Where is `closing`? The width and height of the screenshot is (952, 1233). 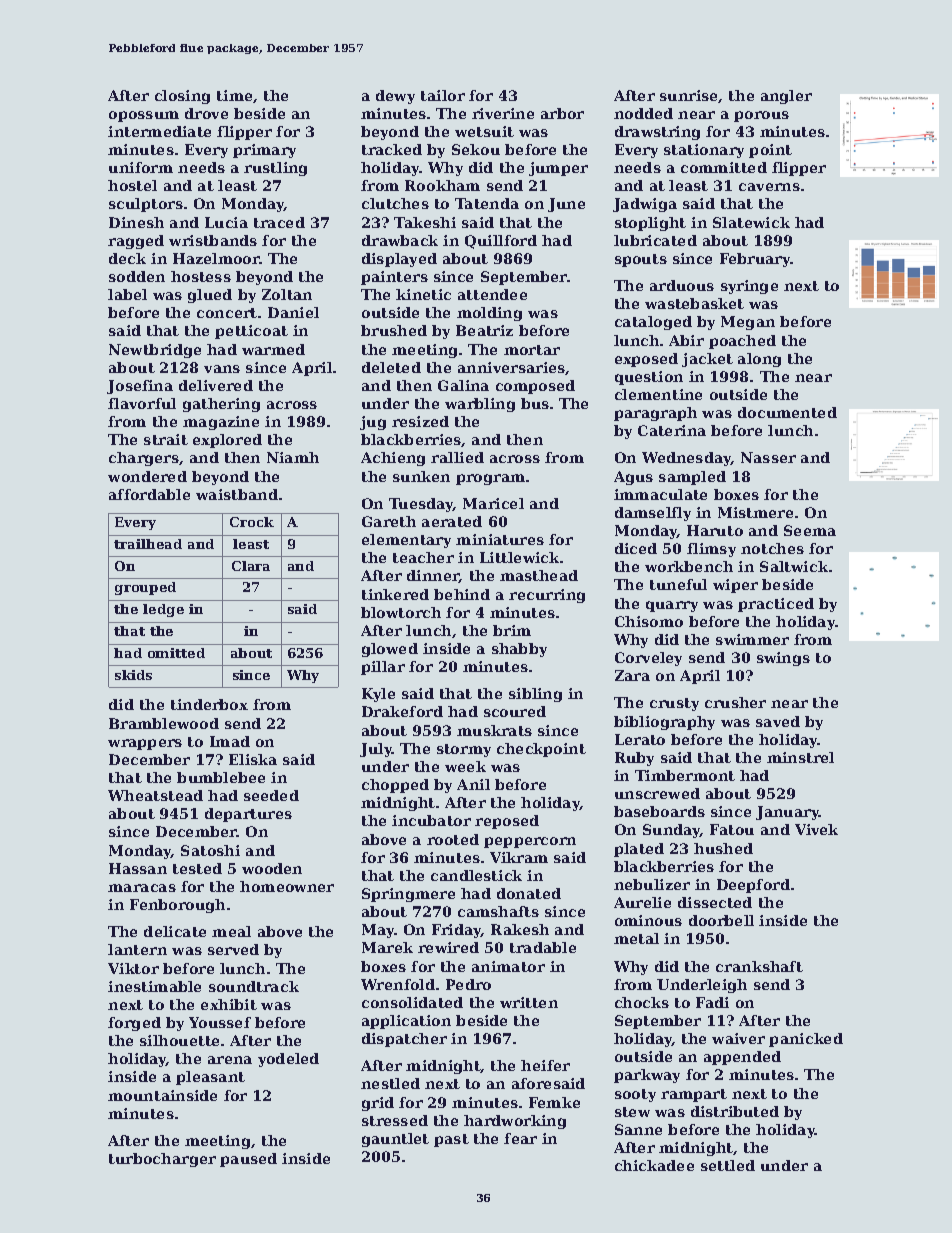
closing is located at coordinates (182, 97).
